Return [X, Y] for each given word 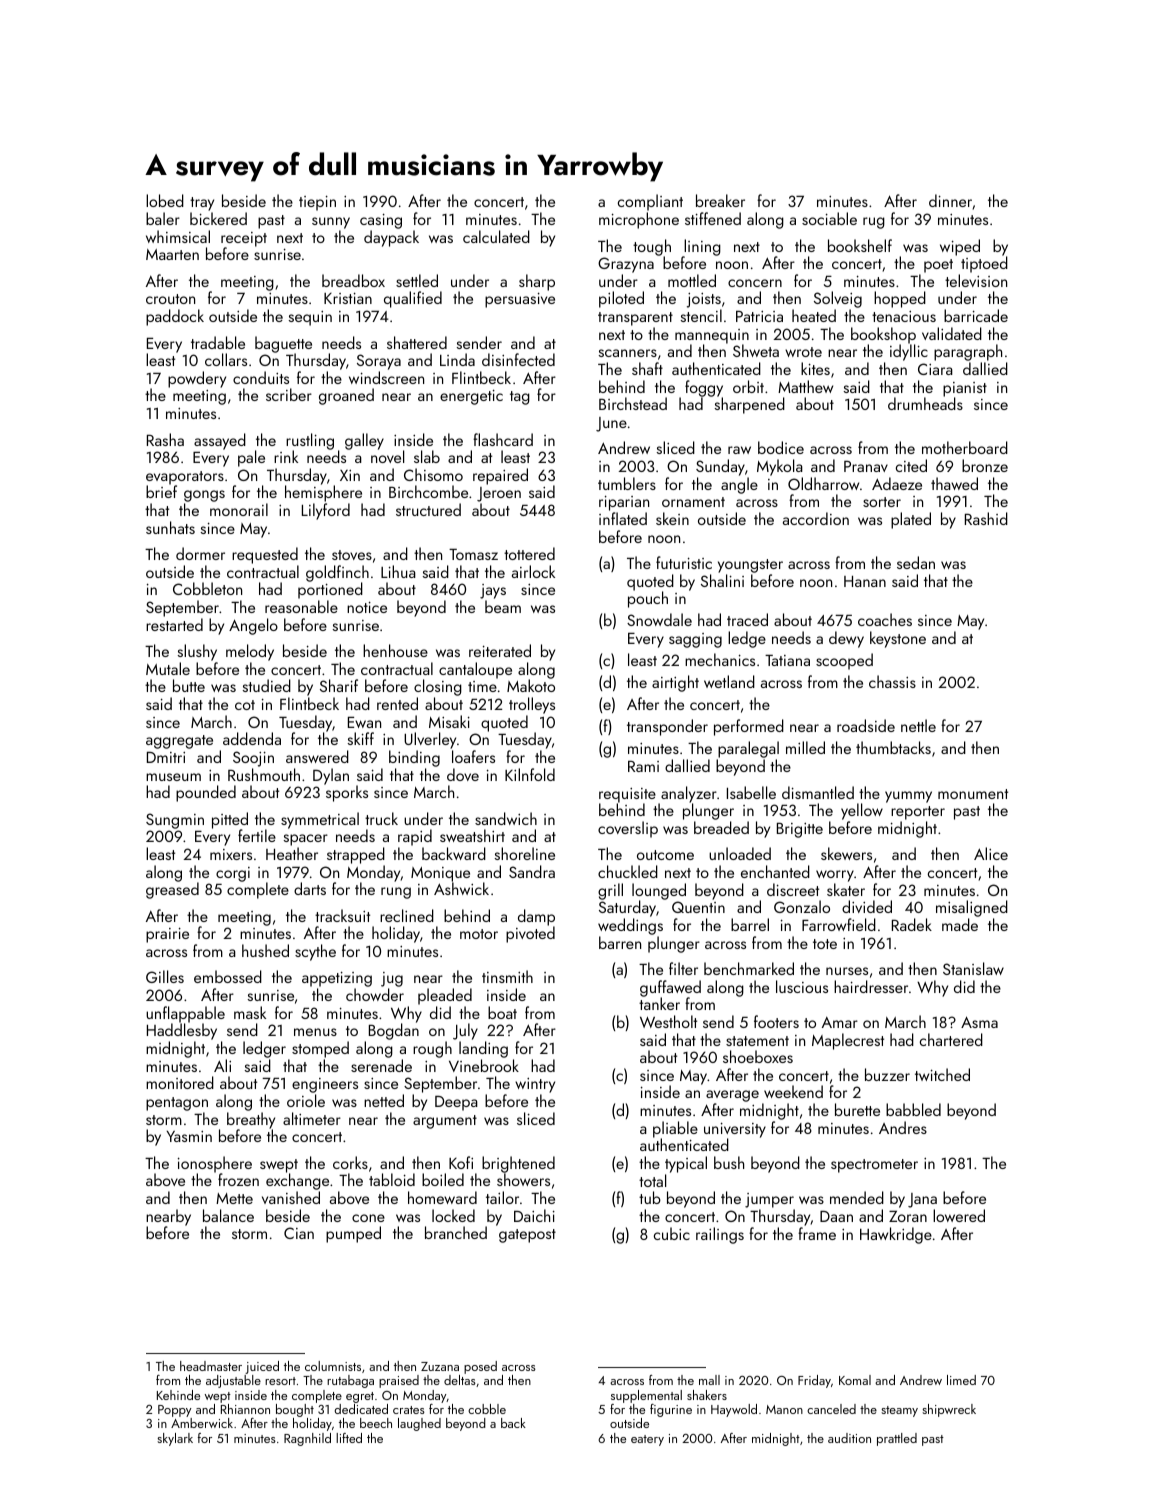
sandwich [506, 818]
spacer [306, 840]
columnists [333, 1366]
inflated [623, 518]
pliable [675, 1130]
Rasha [165, 439]
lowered [959, 1215]
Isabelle [751, 792]
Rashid [986, 518]
